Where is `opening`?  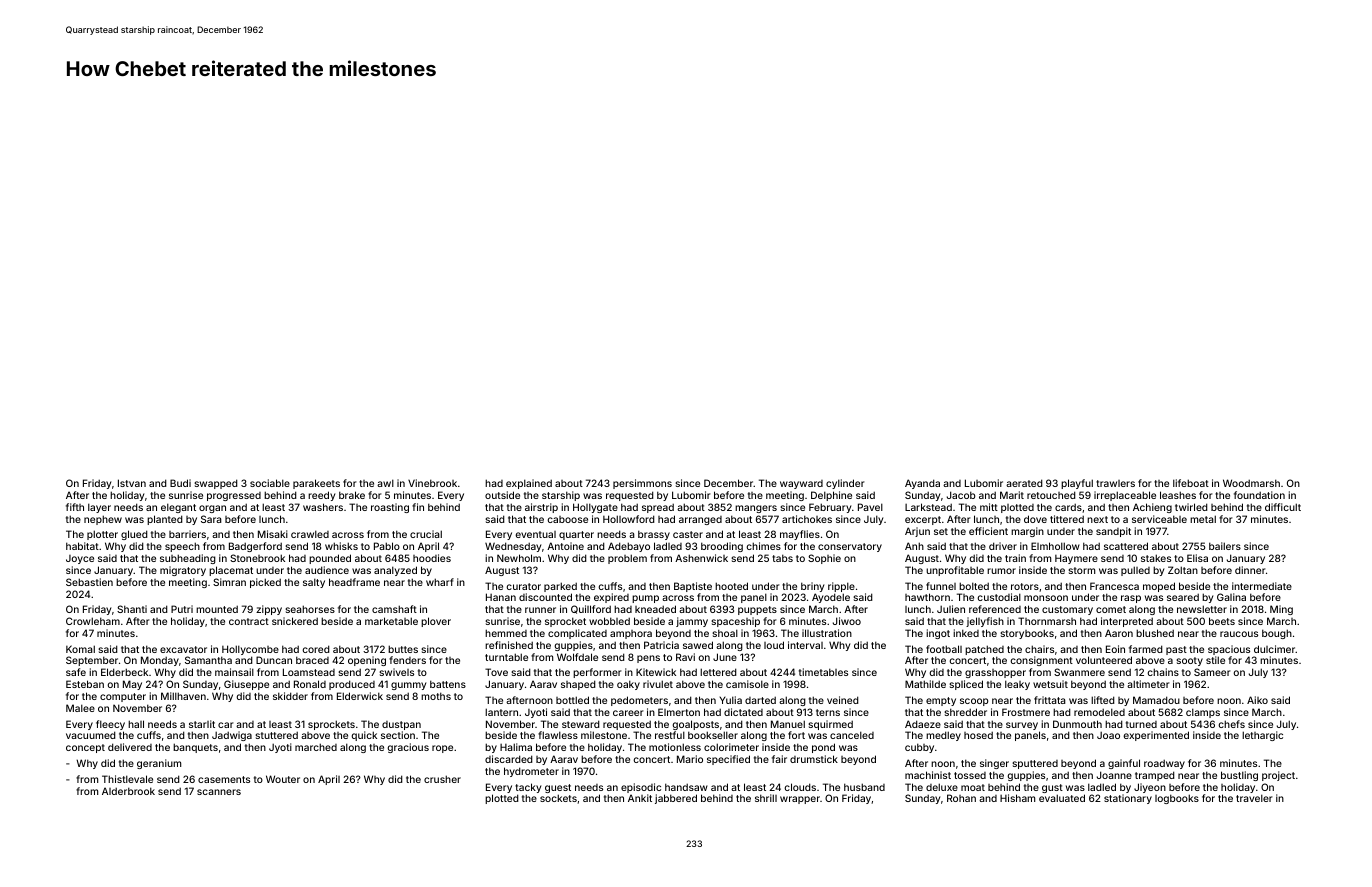 opening is located at coordinates (367, 661).
